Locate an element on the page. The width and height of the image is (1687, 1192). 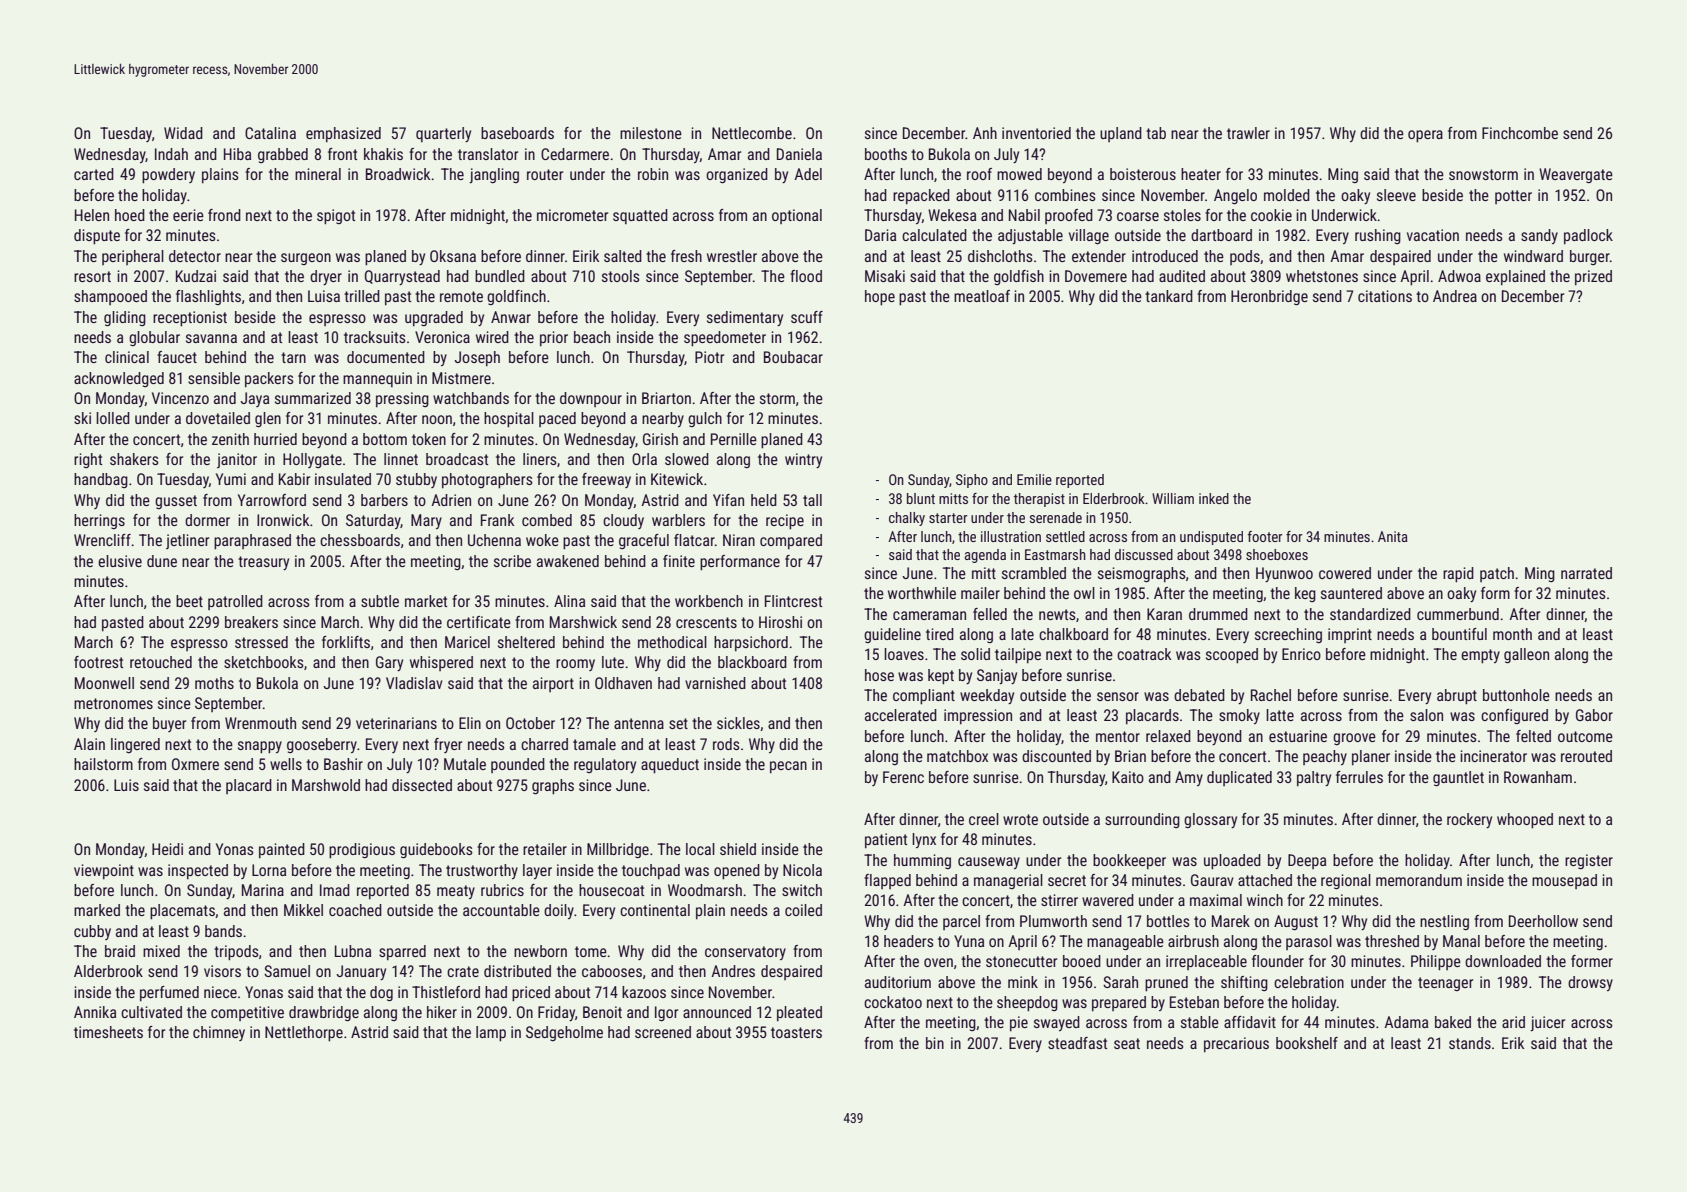
dartboard is located at coordinates (1221, 235).
